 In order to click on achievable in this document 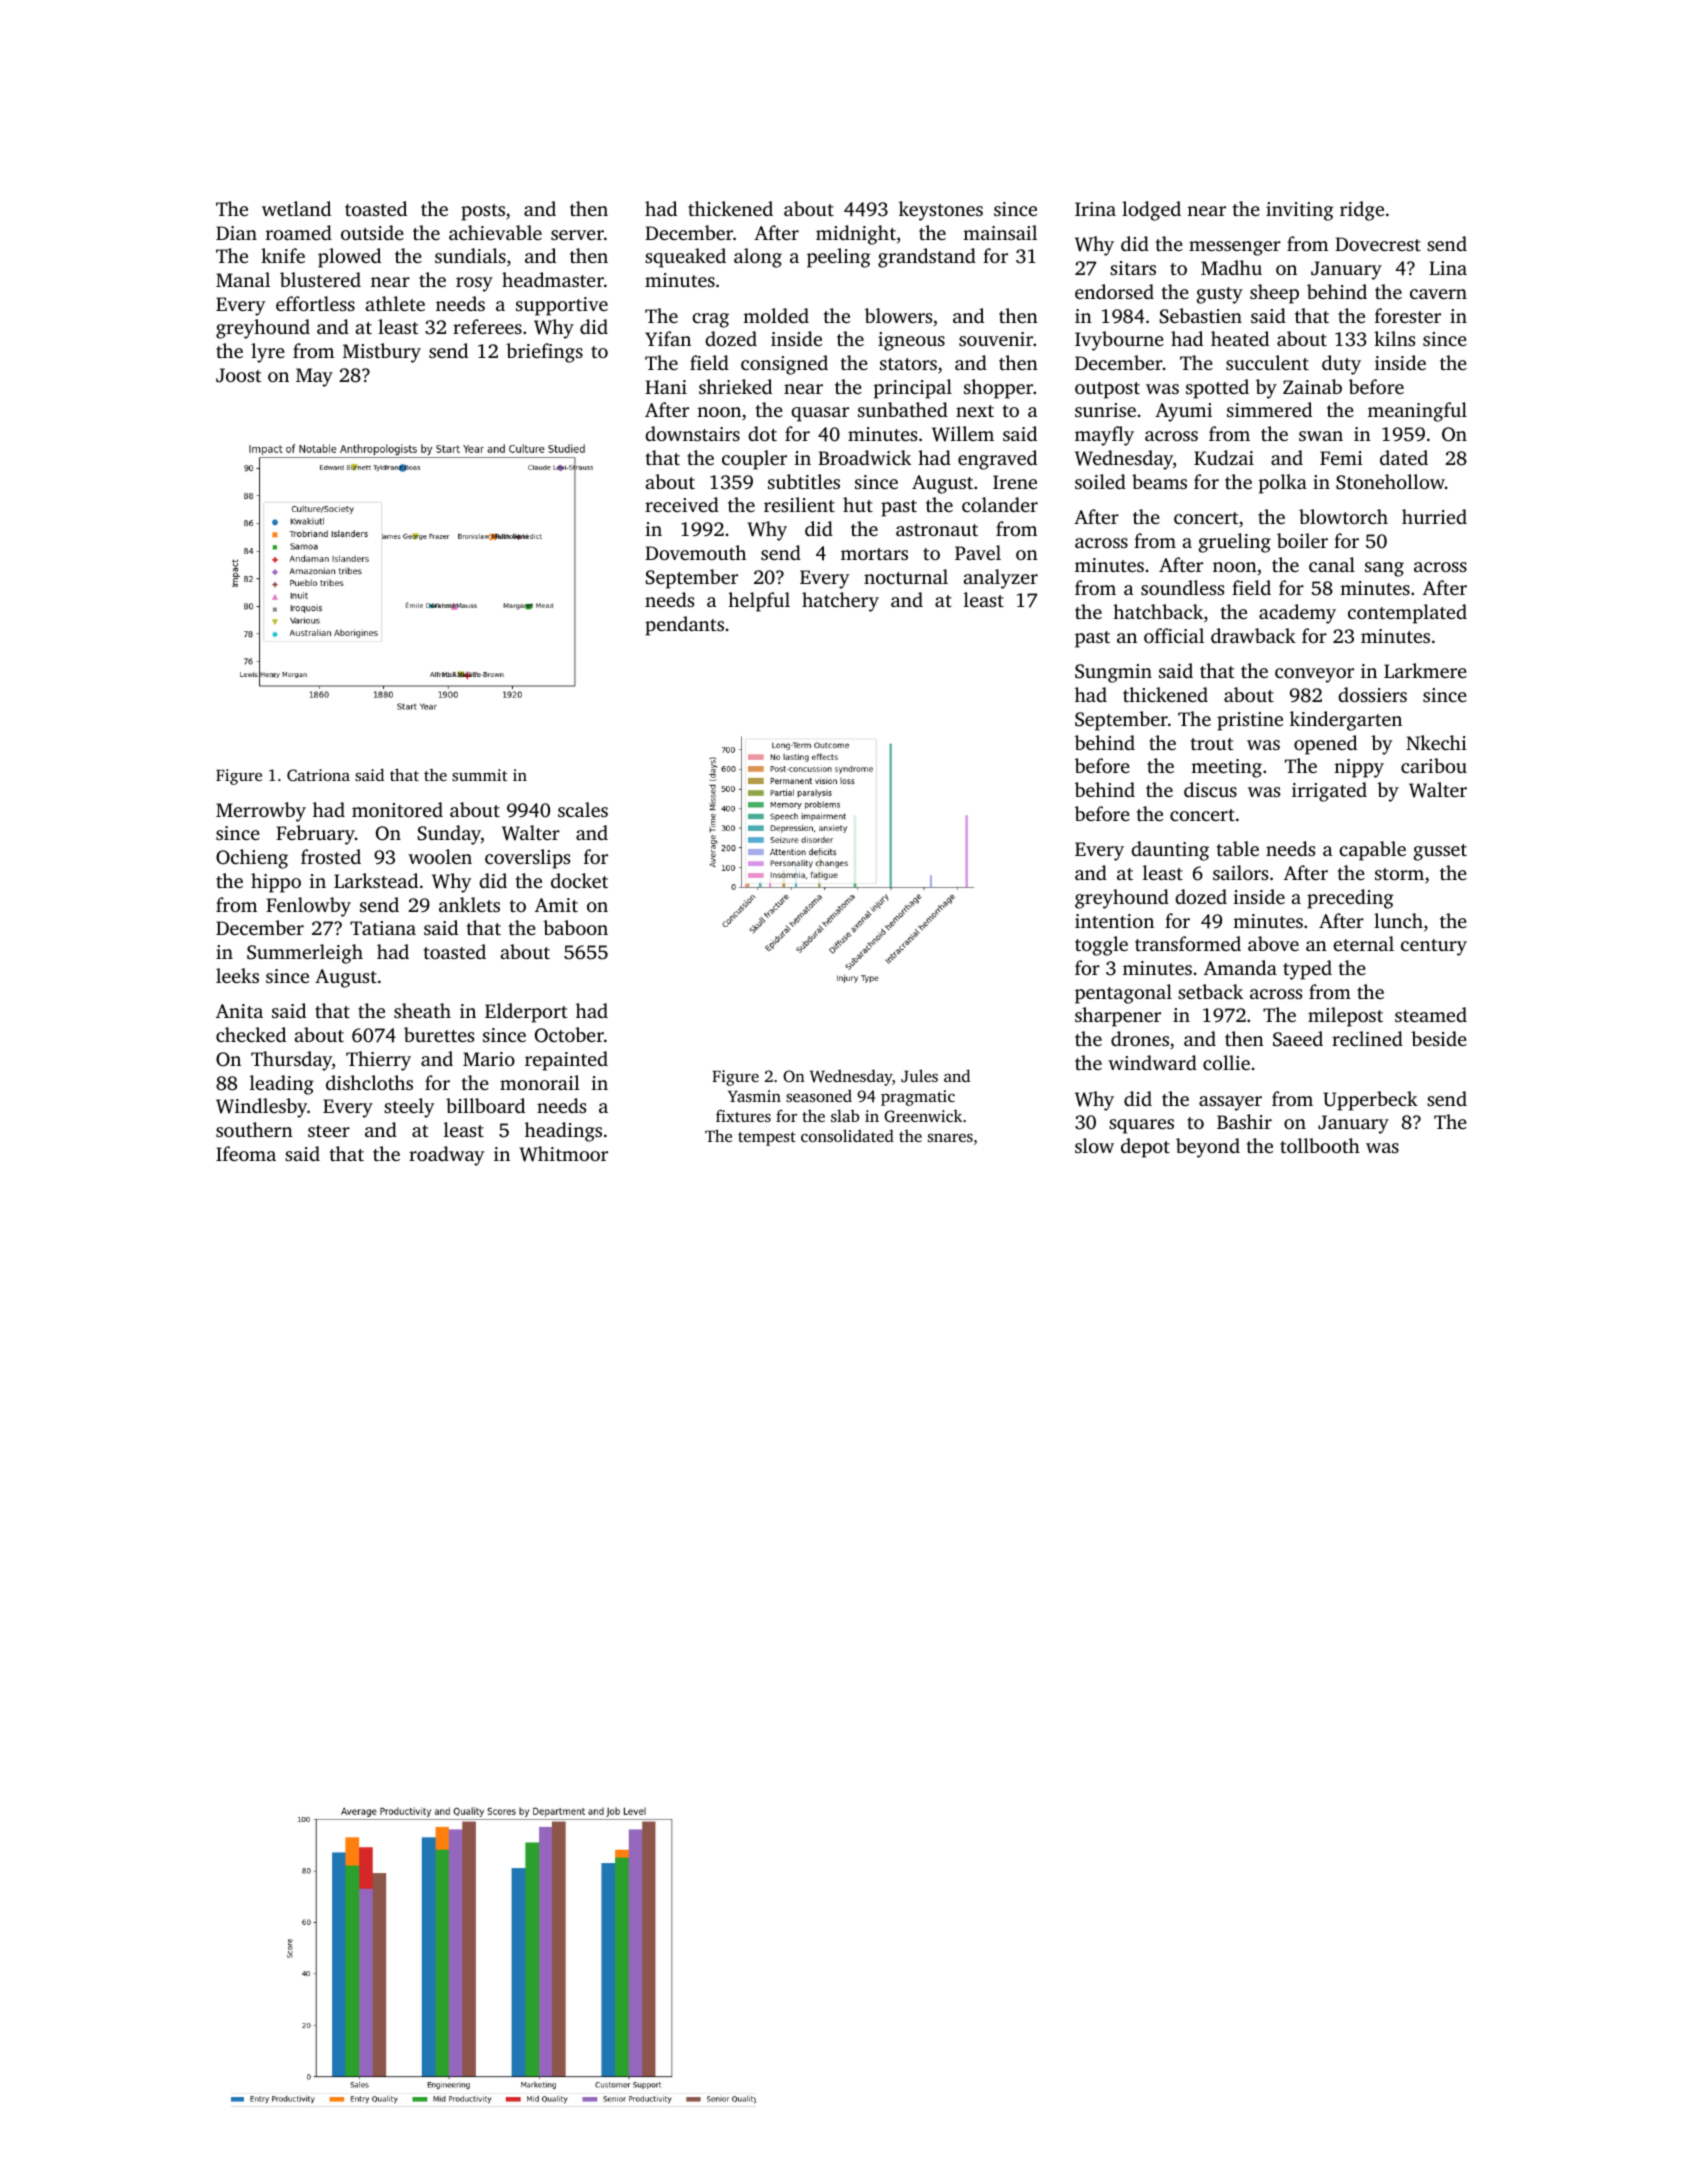, I will do `click(495, 232)`.
